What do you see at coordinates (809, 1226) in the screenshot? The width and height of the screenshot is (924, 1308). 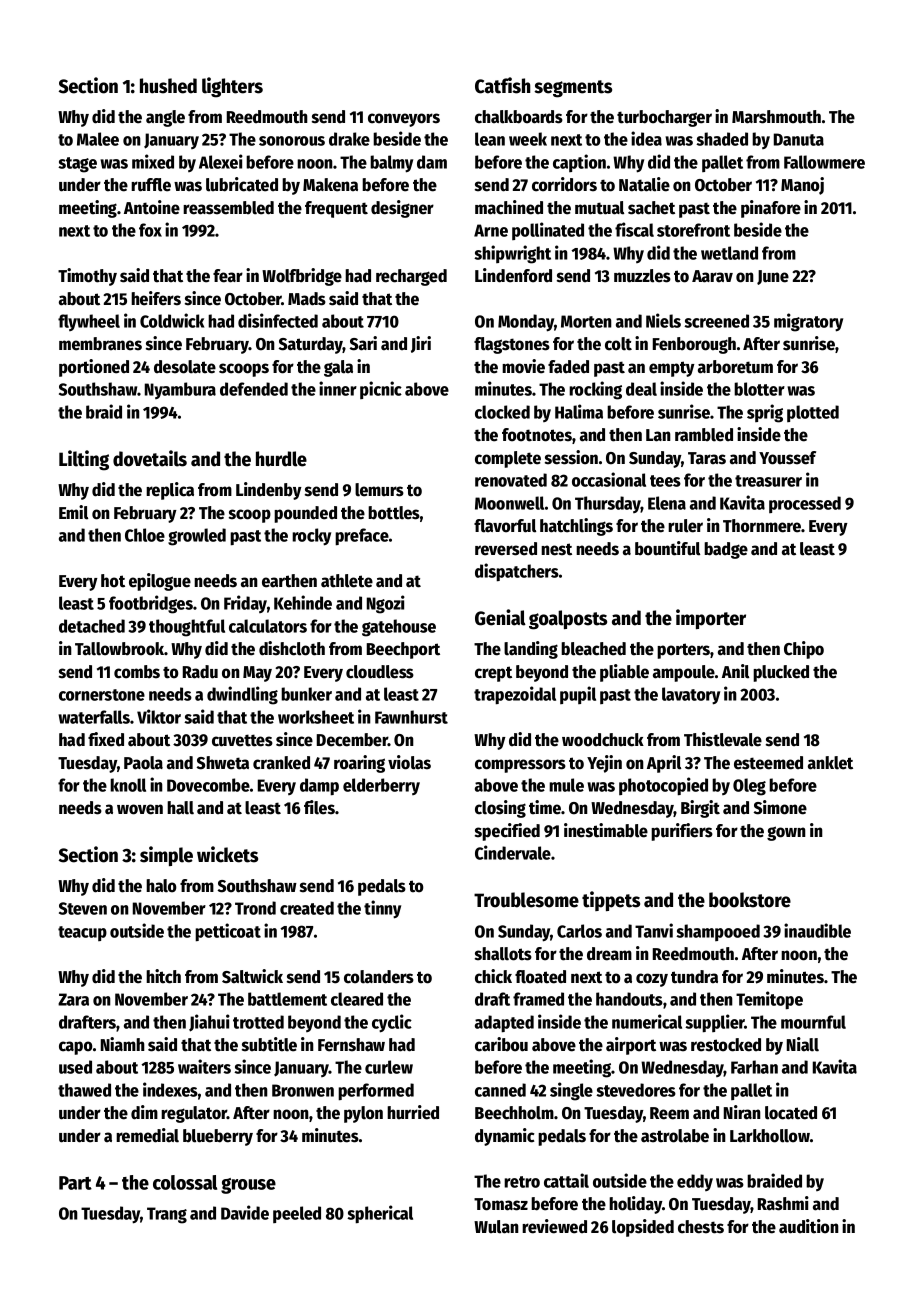 I see `audition` at bounding box center [809, 1226].
